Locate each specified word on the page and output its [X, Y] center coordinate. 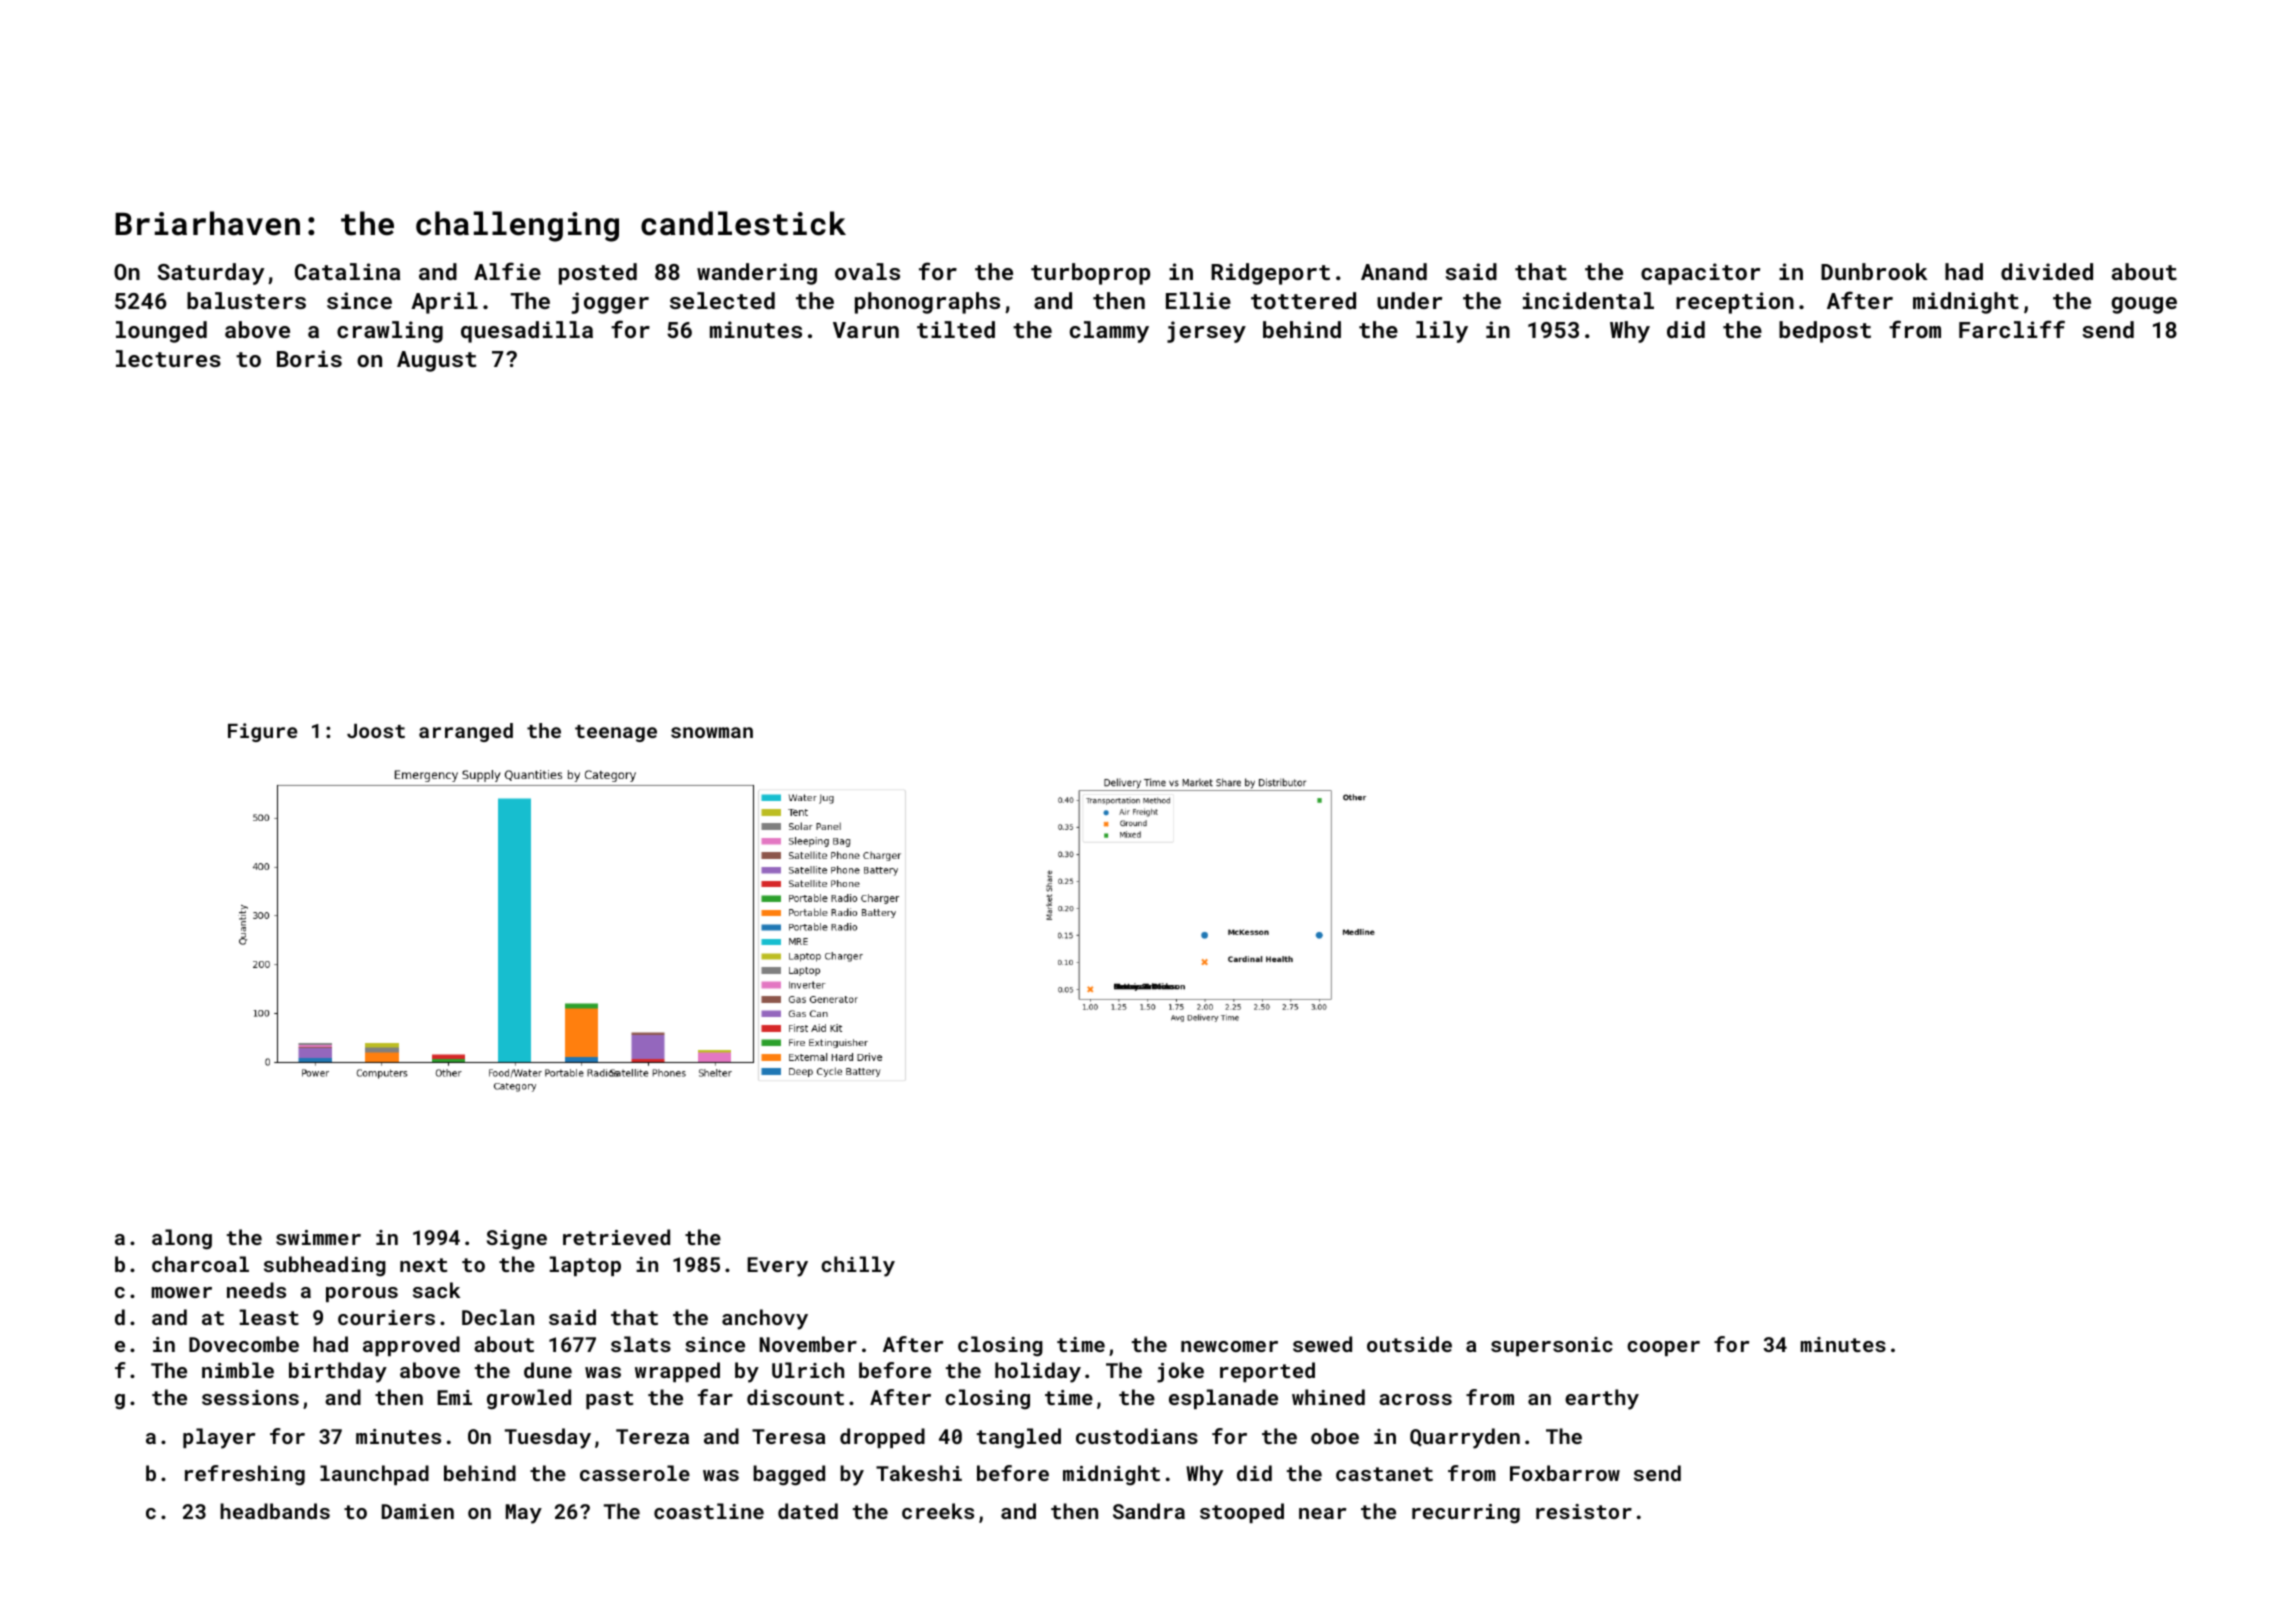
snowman [712, 732]
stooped [1242, 1513]
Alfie [507, 271]
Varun [866, 330]
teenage [616, 733]
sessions [250, 1397]
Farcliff [2012, 329]
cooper [1663, 1348]
